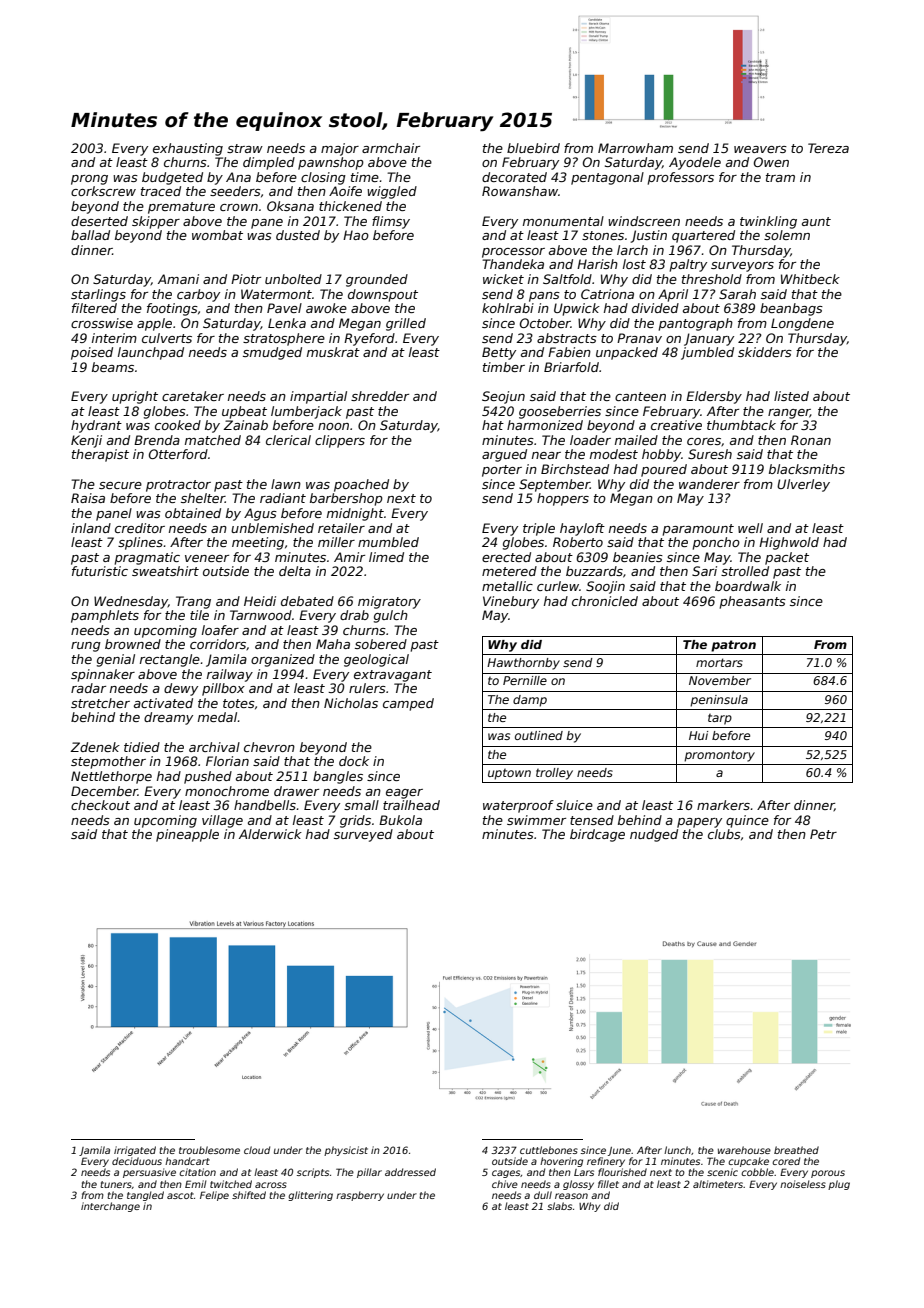 This screenshot has height=1308, width=924. I want to click on weavers, so click(760, 149).
